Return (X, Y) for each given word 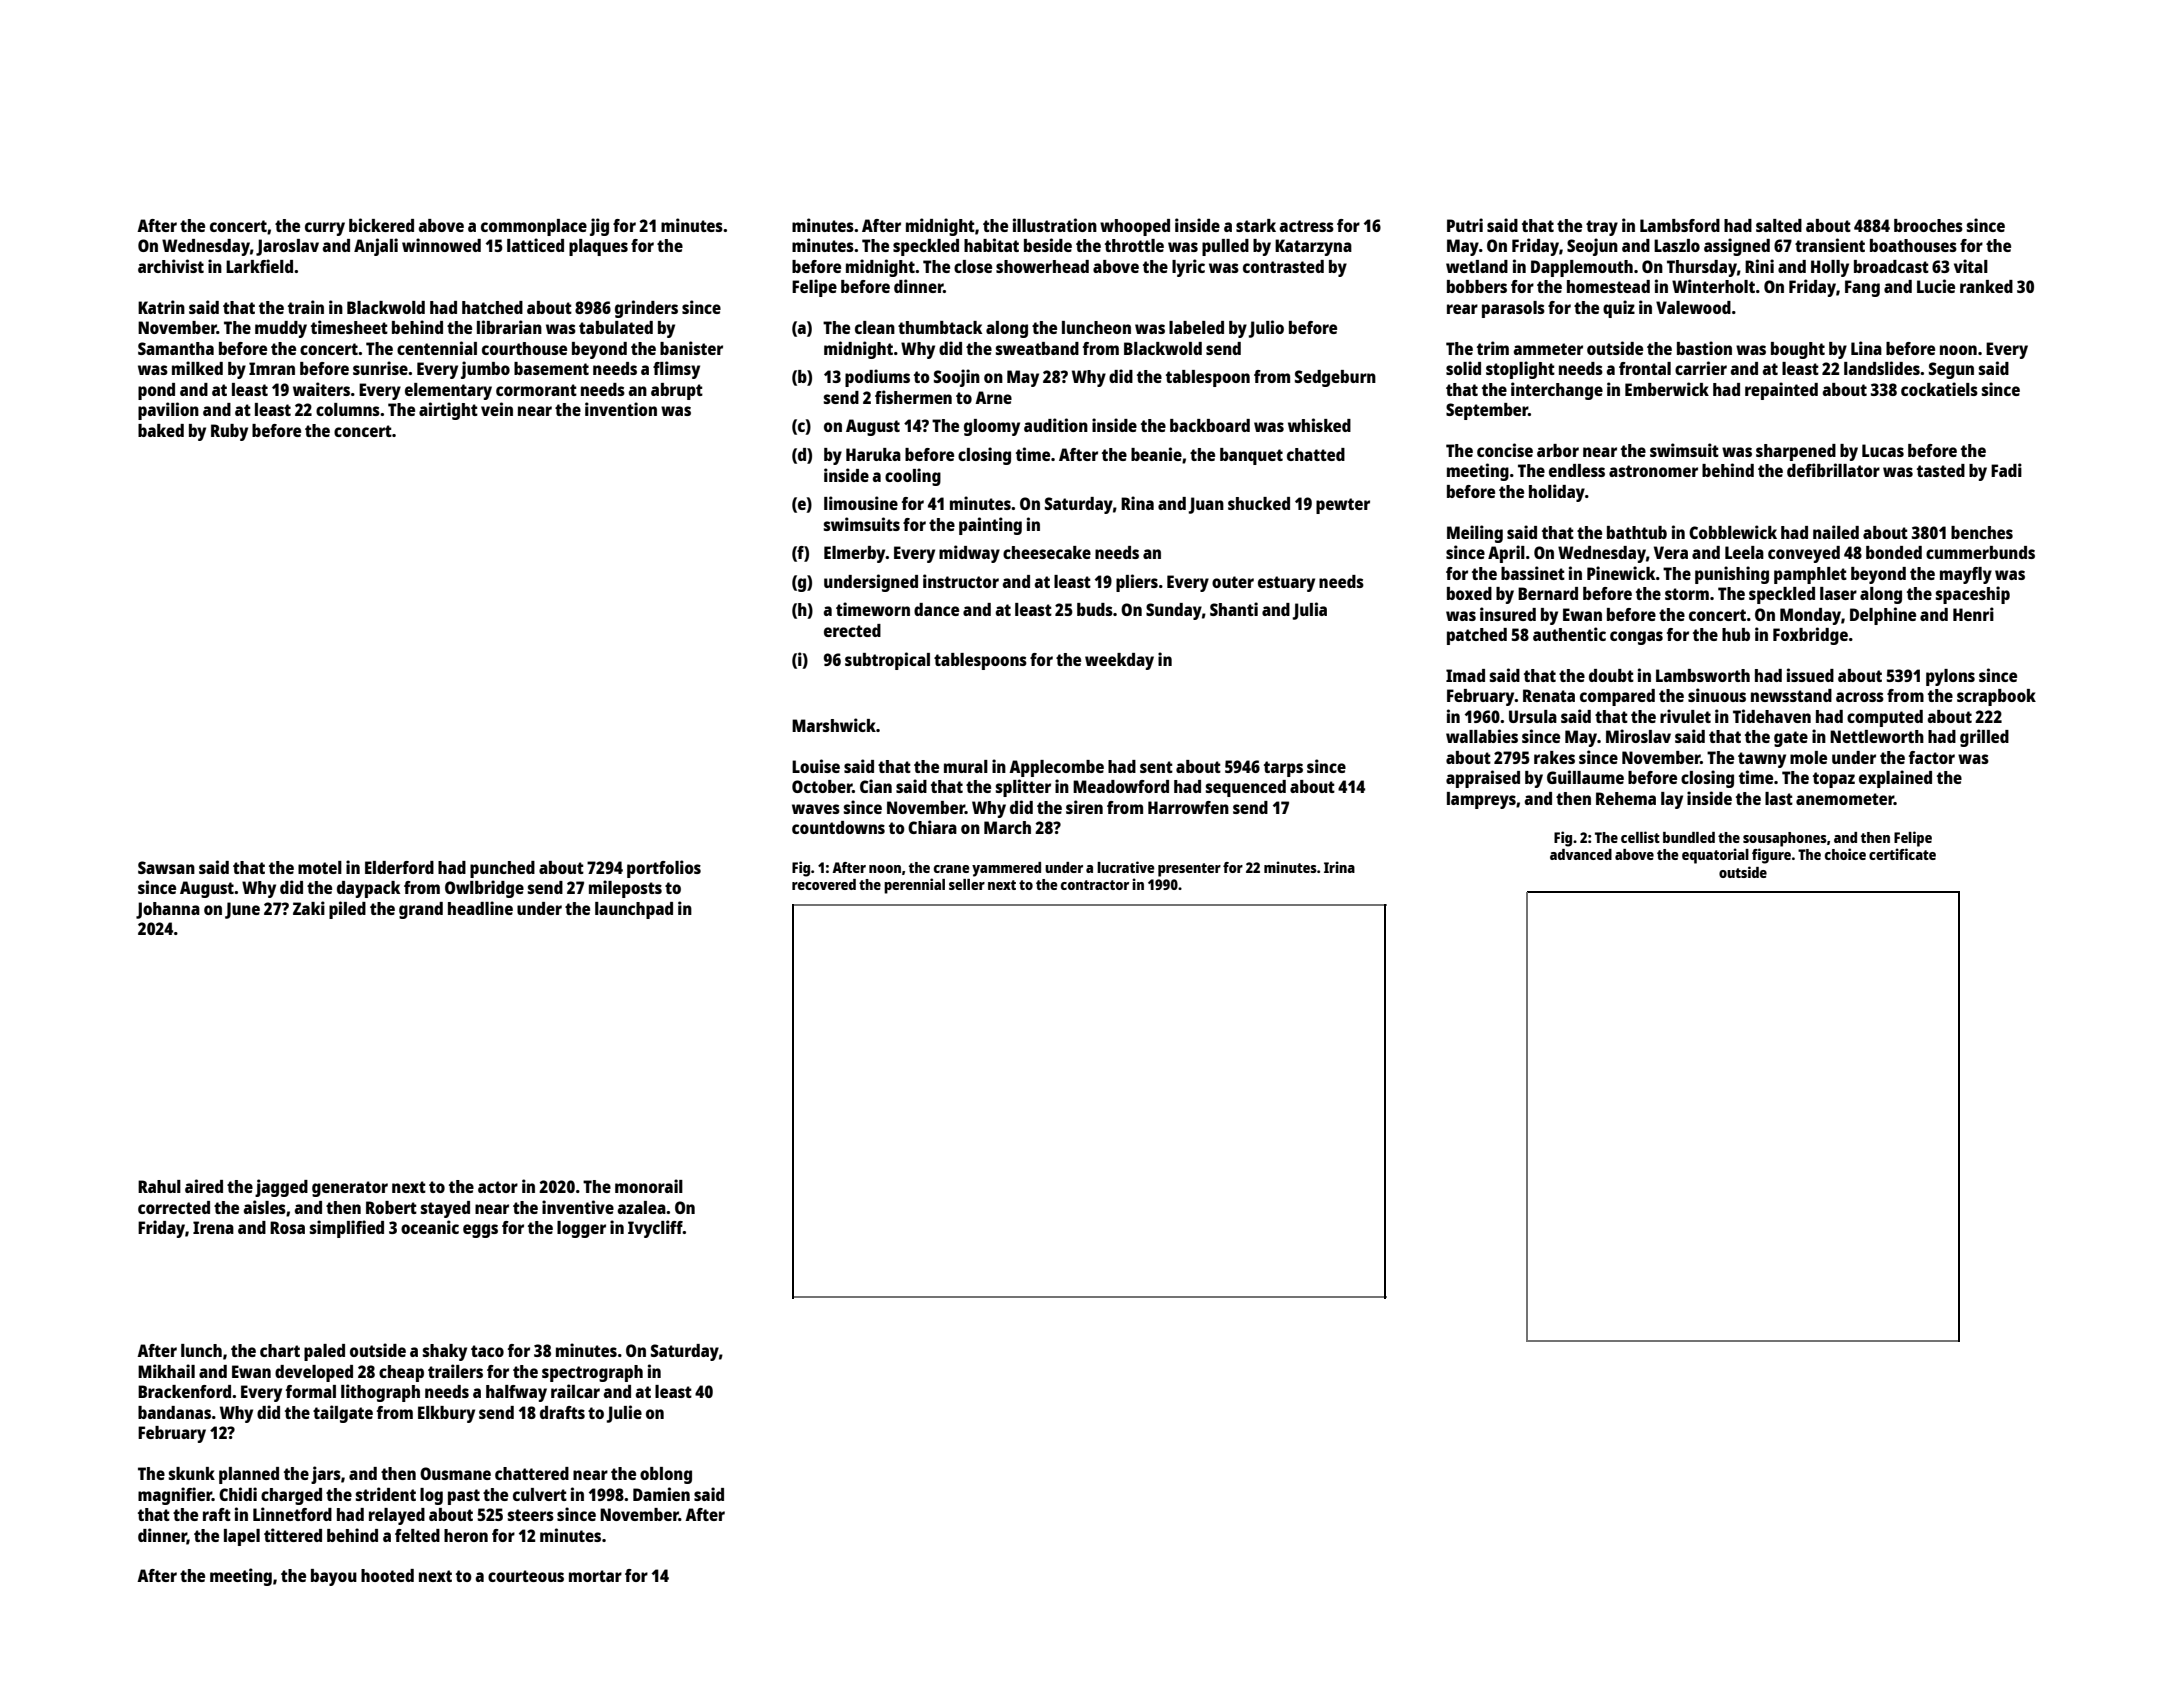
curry (325, 229)
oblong (666, 1475)
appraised (1483, 779)
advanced (1581, 854)
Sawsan (166, 867)
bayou (334, 1577)
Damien (661, 1494)
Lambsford (1680, 225)
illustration (1055, 225)
